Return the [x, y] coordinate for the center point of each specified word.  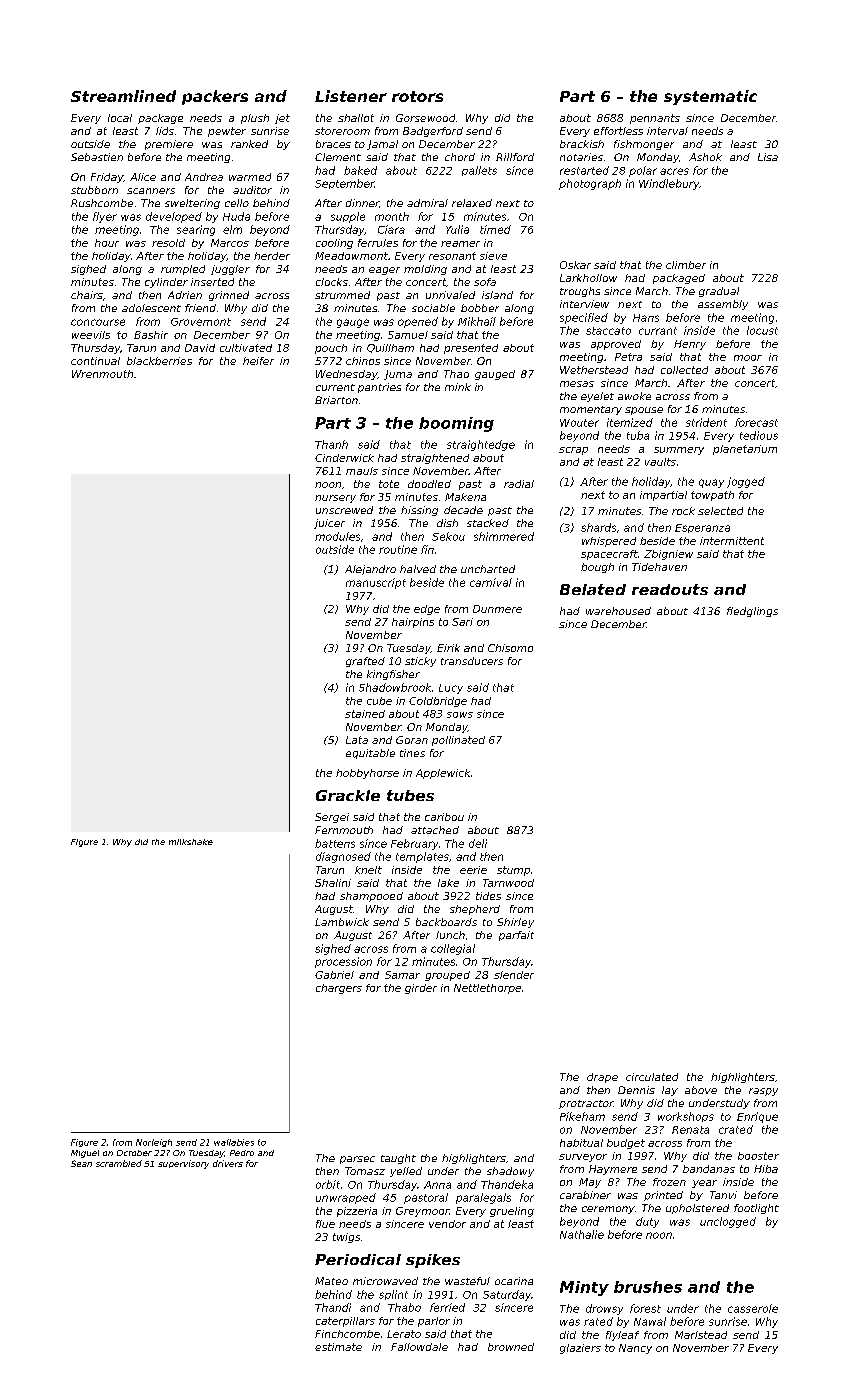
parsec [357, 1160]
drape [602, 1078]
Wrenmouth [102, 374]
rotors [417, 96]
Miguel [85, 1154]
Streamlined [123, 96]
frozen [669, 1182]
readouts [670, 589]
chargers [339, 989]
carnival [491, 582]
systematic [710, 97]
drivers [228, 1163]
